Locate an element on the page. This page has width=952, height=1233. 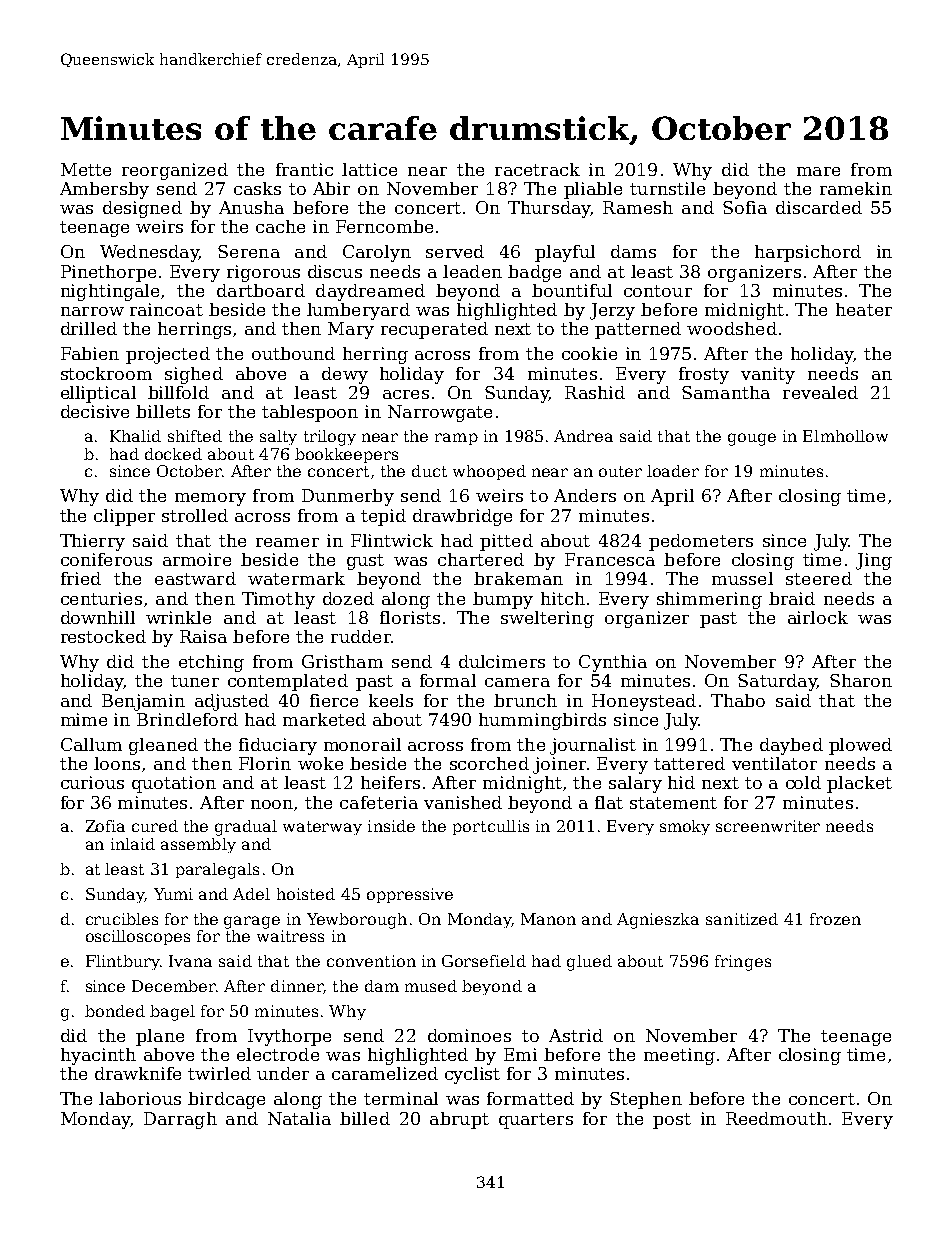
dinner is located at coordinates (297, 986).
